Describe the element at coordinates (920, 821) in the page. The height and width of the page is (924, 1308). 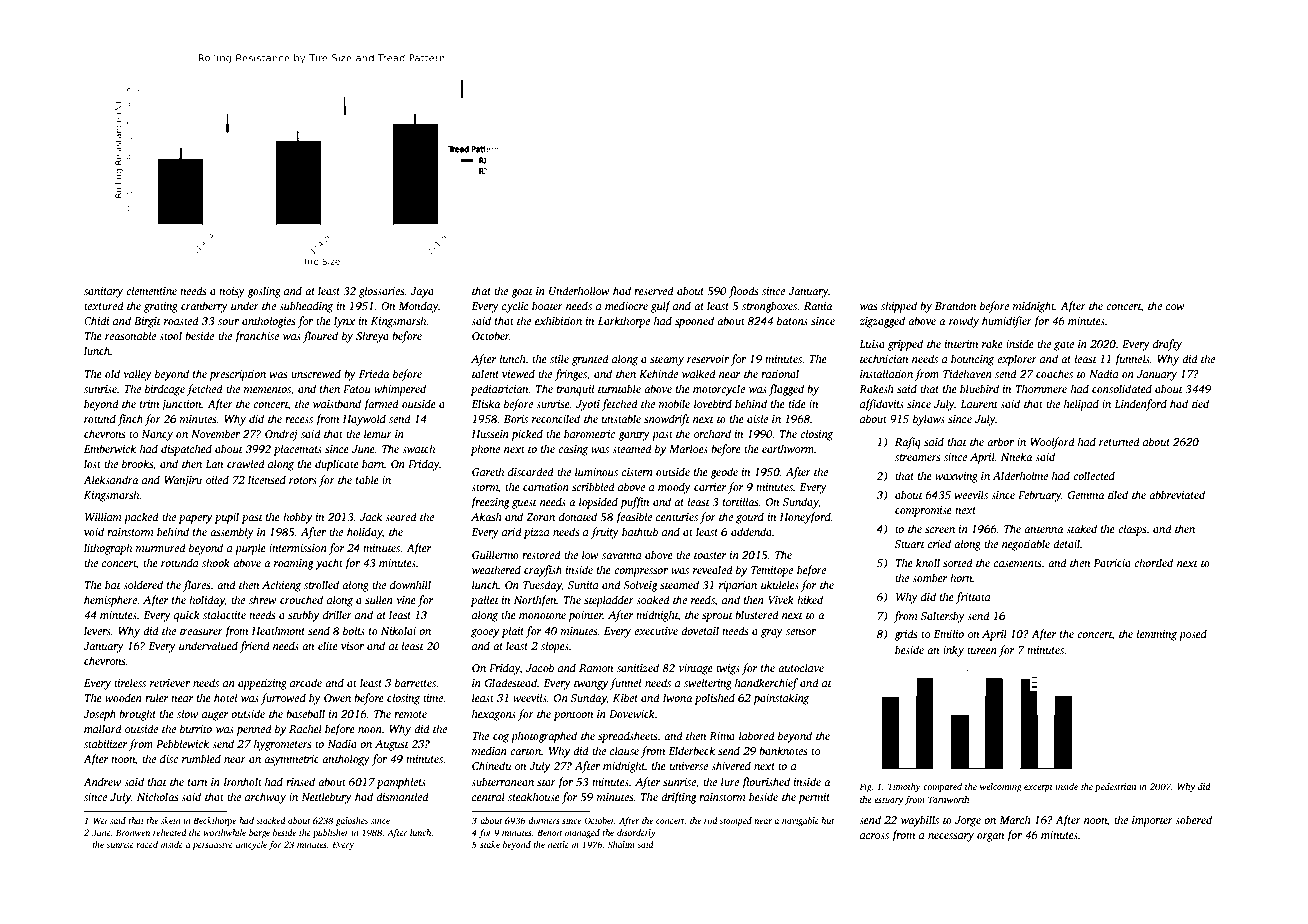
I see `waybills` at that location.
